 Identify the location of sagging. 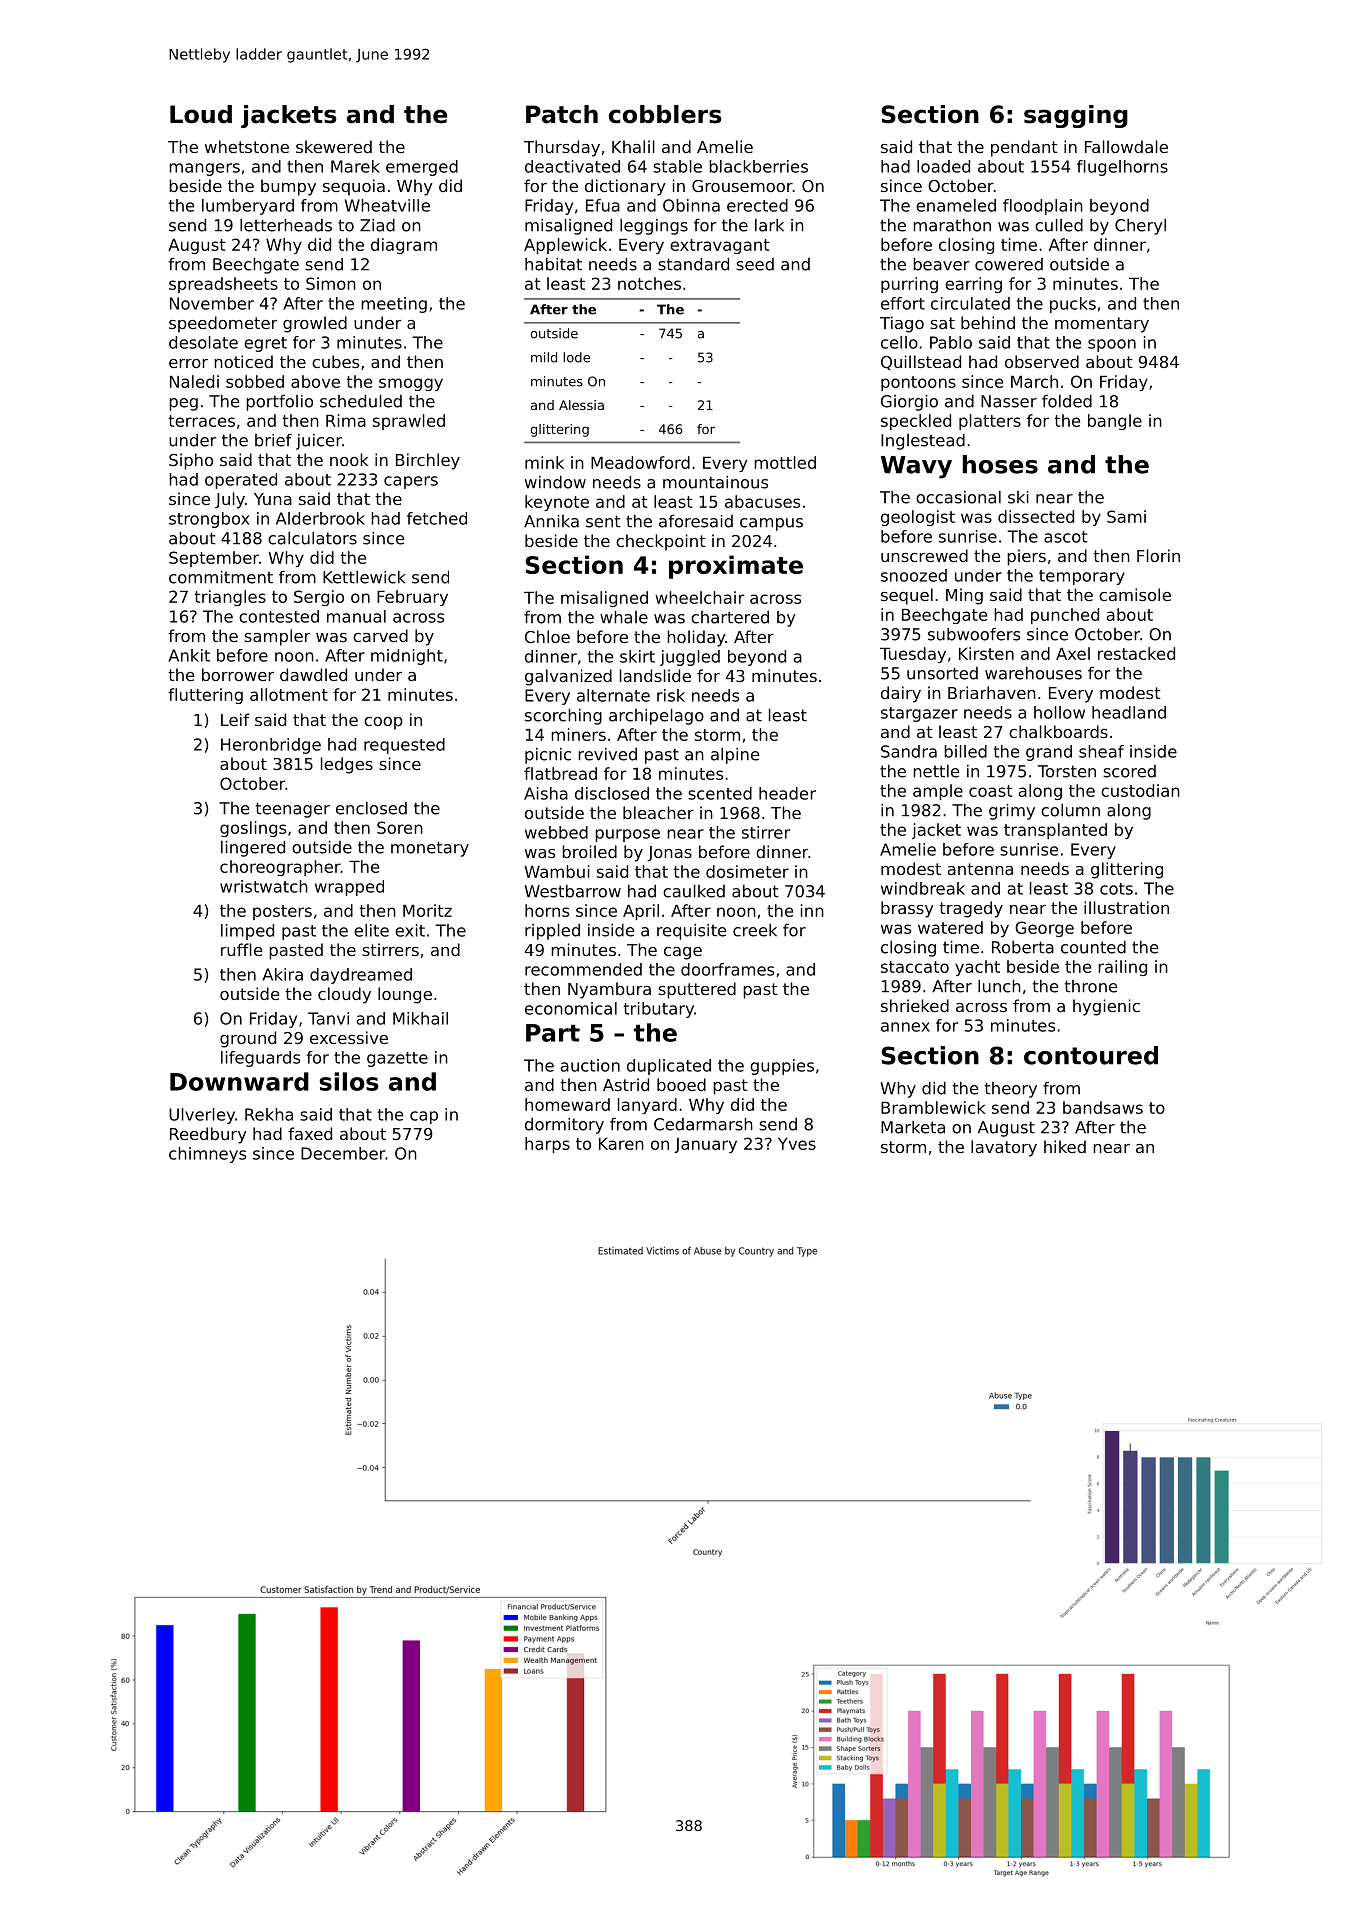
(1076, 116).
